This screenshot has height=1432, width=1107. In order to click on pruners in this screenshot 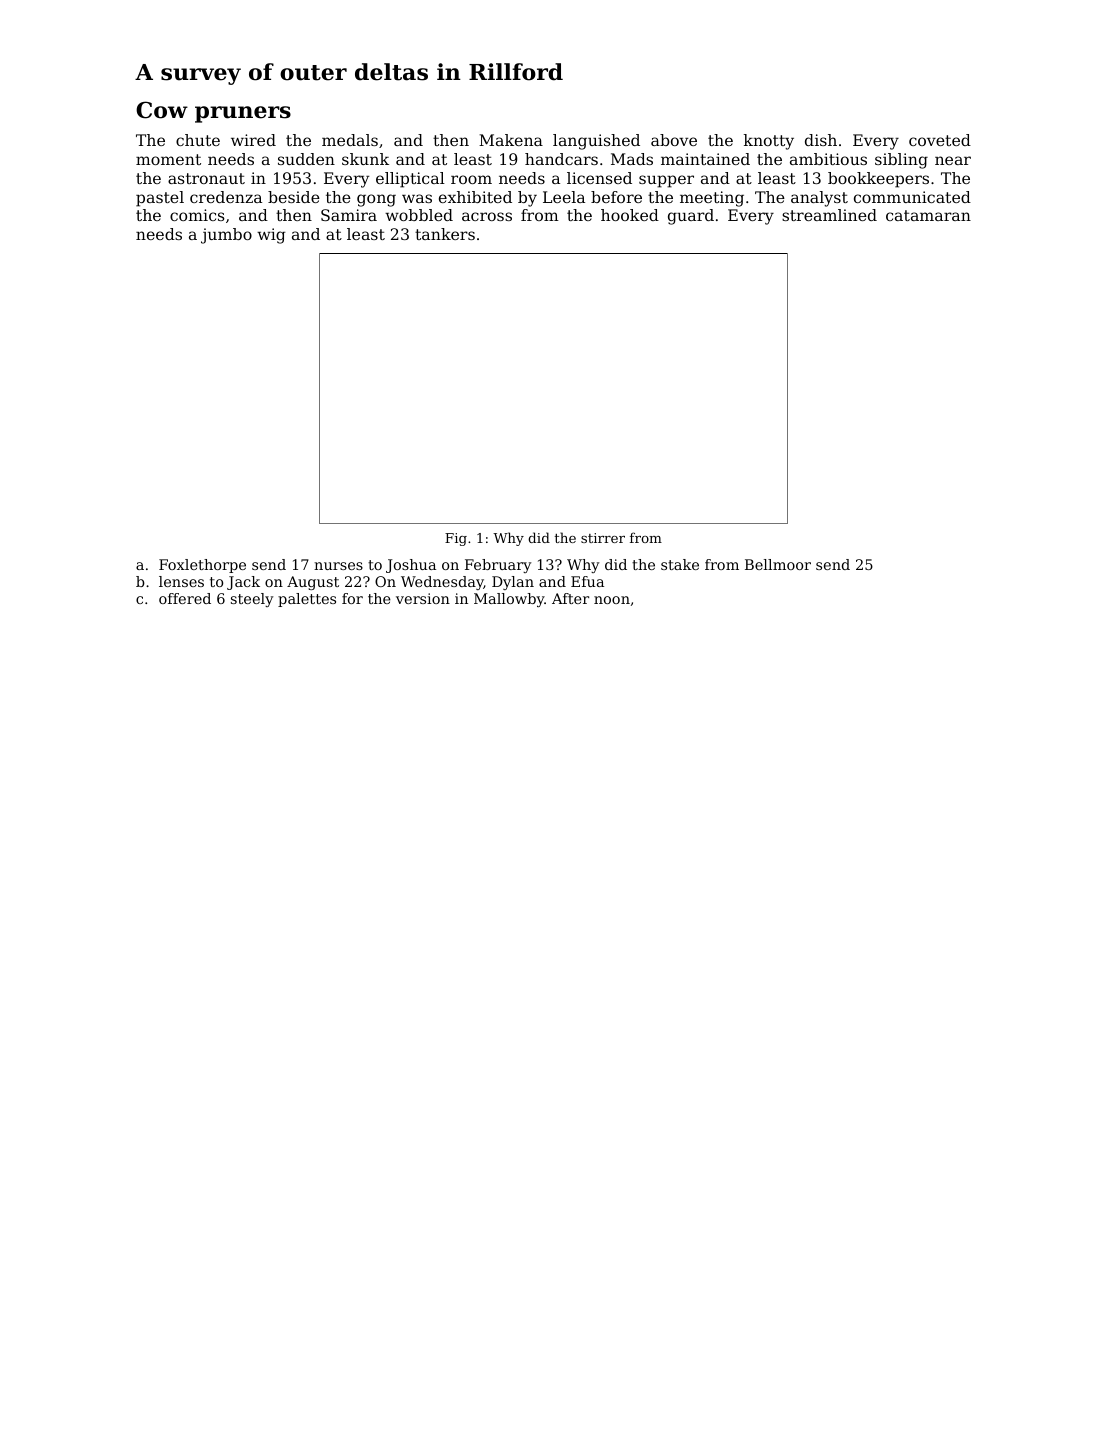, I will do `click(243, 114)`.
